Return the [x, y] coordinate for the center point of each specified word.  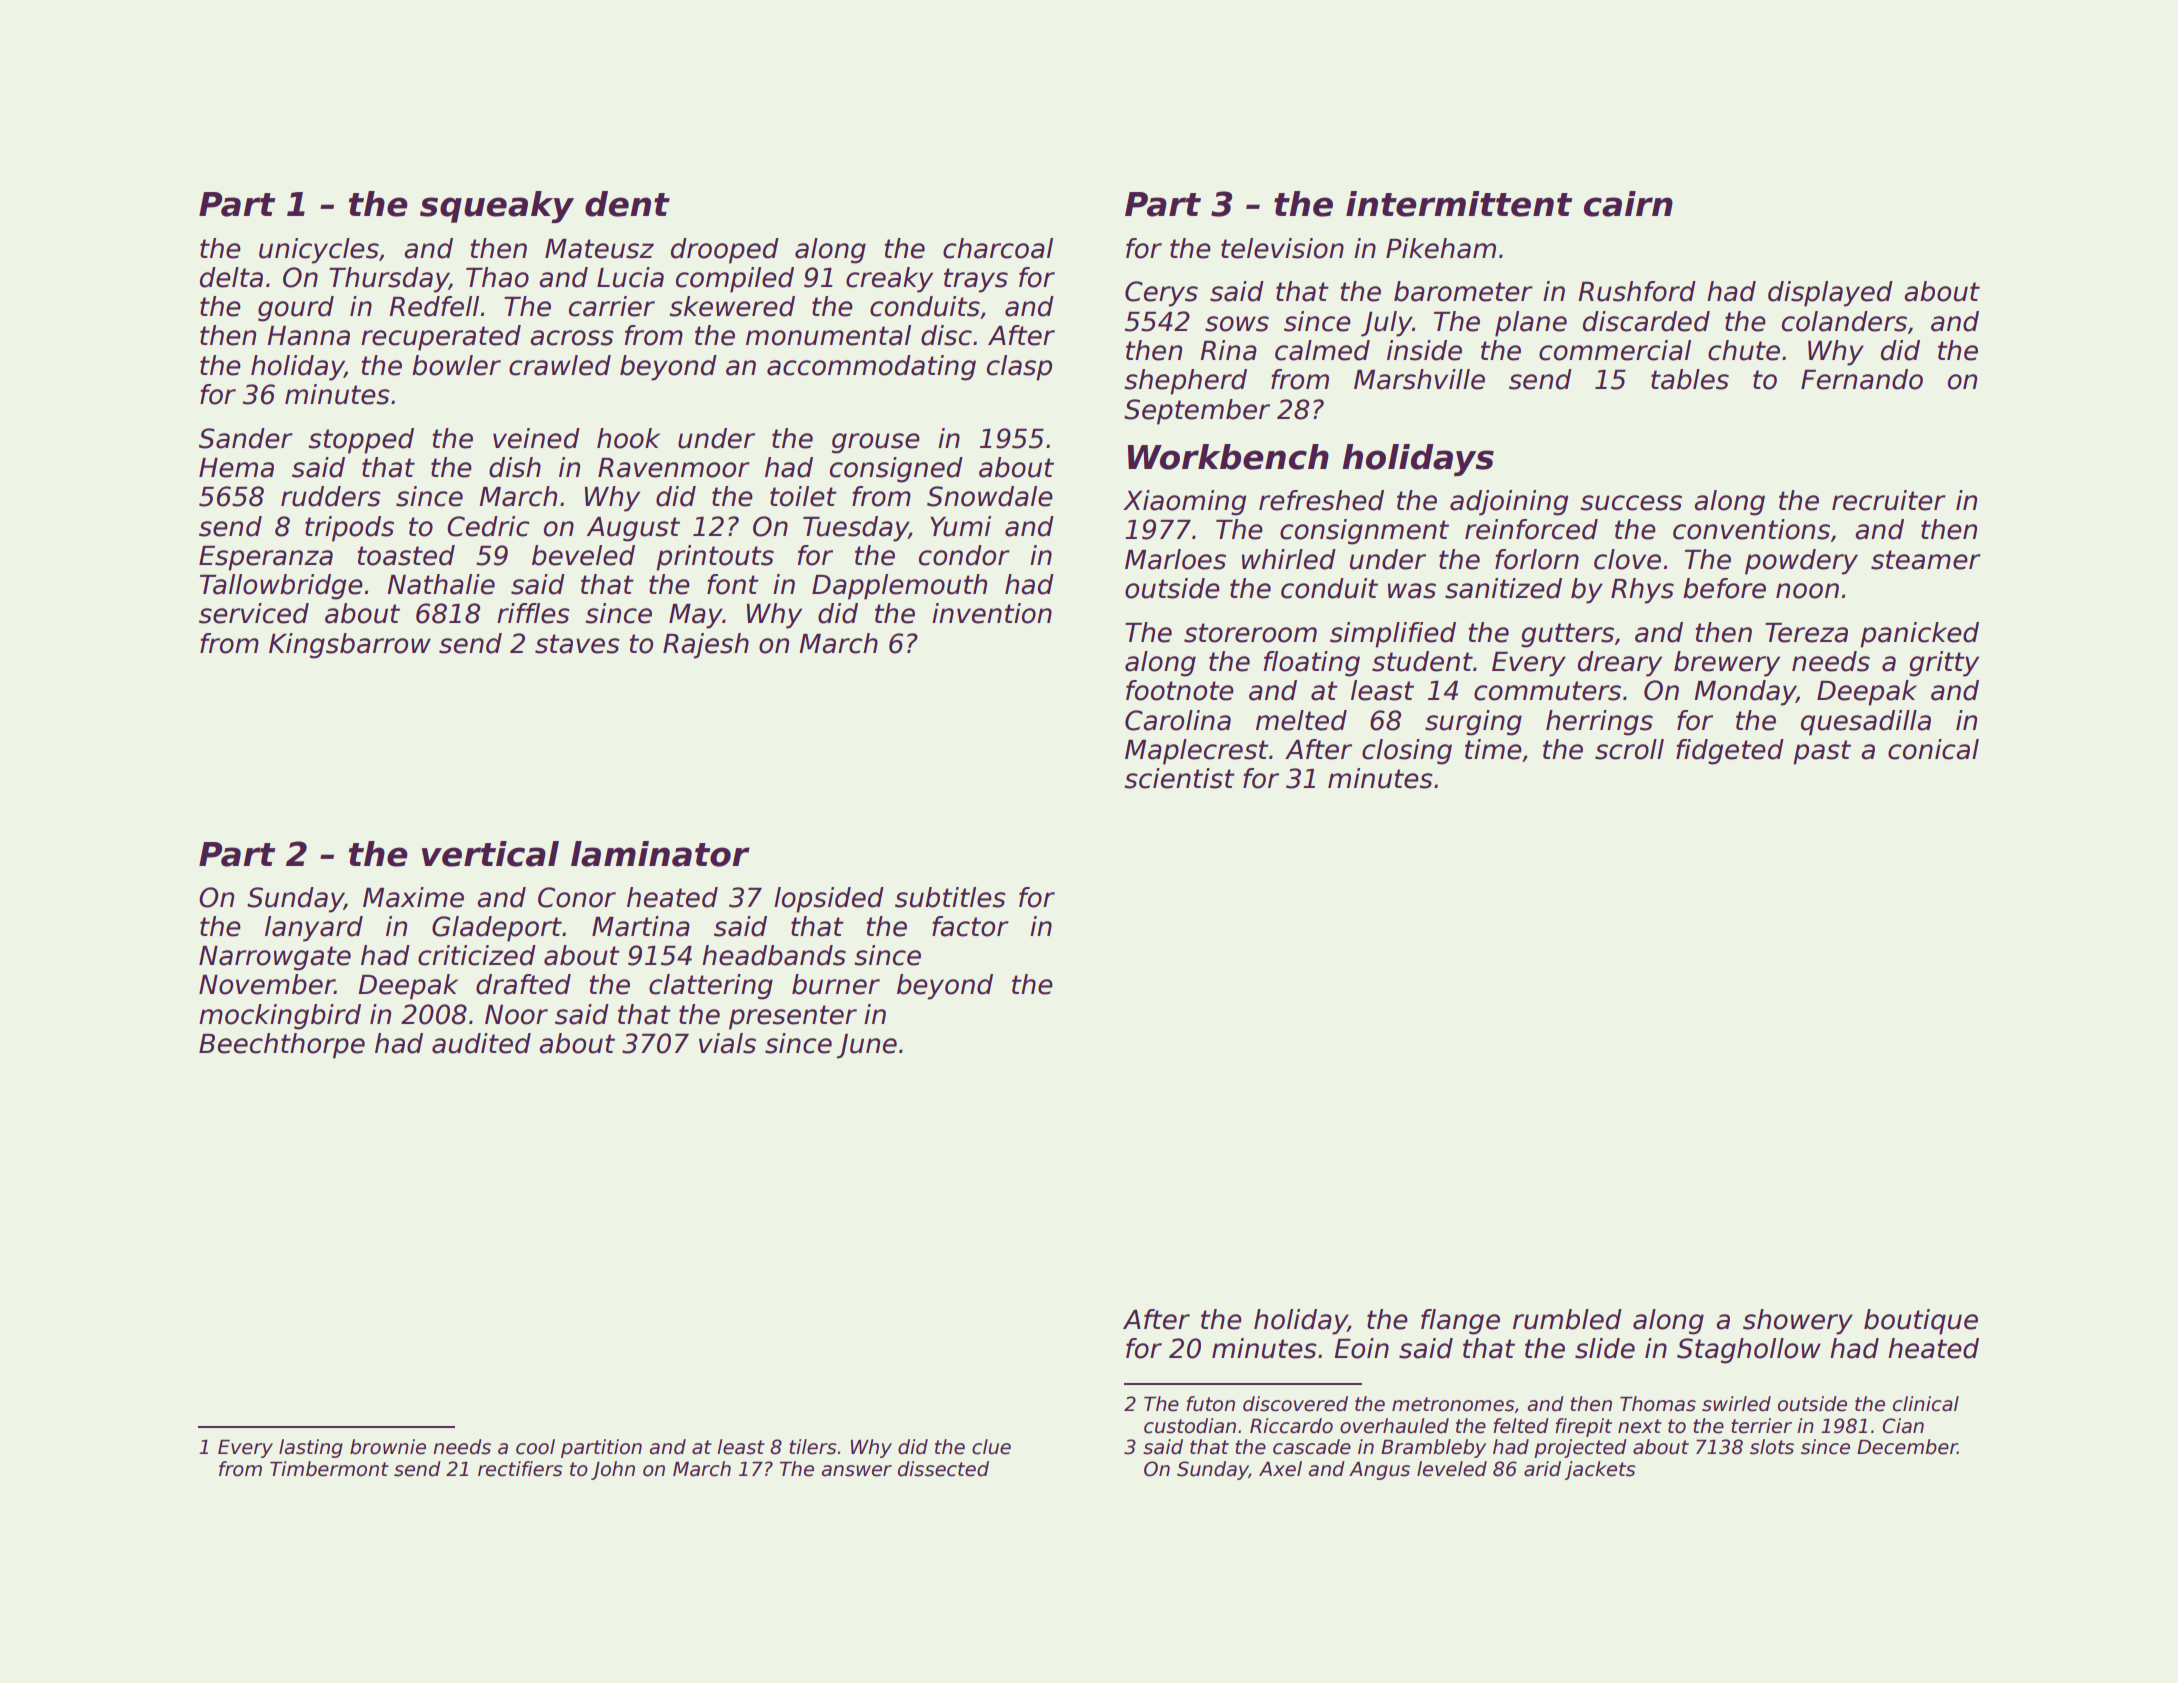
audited [481, 1043]
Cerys [1161, 294]
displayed [1830, 294]
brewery [1727, 664]
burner [836, 984]
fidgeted [1730, 752]
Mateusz [599, 249]
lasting [311, 1448]
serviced [254, 613]
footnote [1180, 690]
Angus [1379, 1471]
